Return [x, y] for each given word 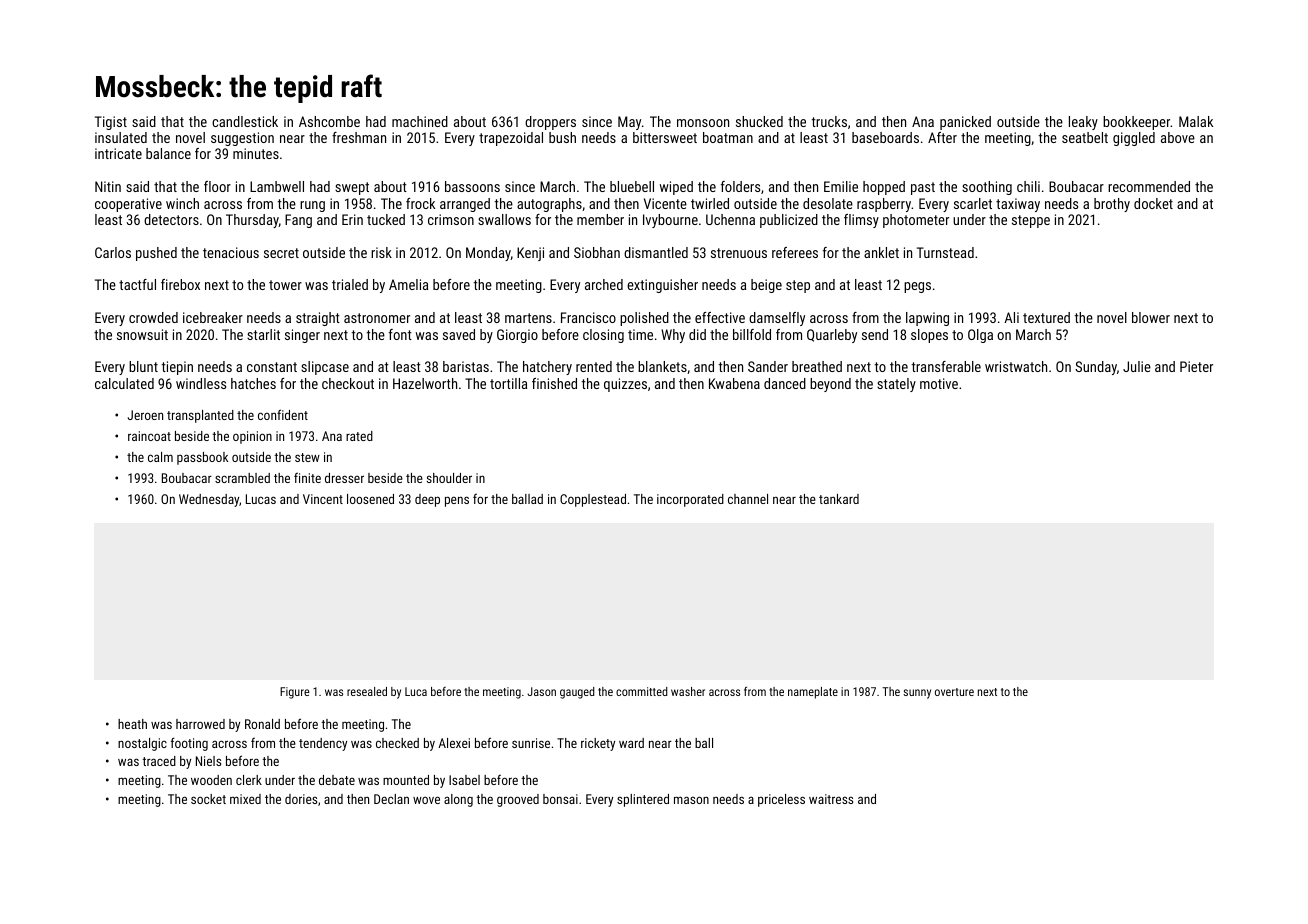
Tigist [111, 123]
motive [939, 383]
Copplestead [593, 500]
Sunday [1096, 368]
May [629, 123]
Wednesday [209, 500]
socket [208, 799]
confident [283, 414]
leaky [1083, 123]
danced [785, 383]
